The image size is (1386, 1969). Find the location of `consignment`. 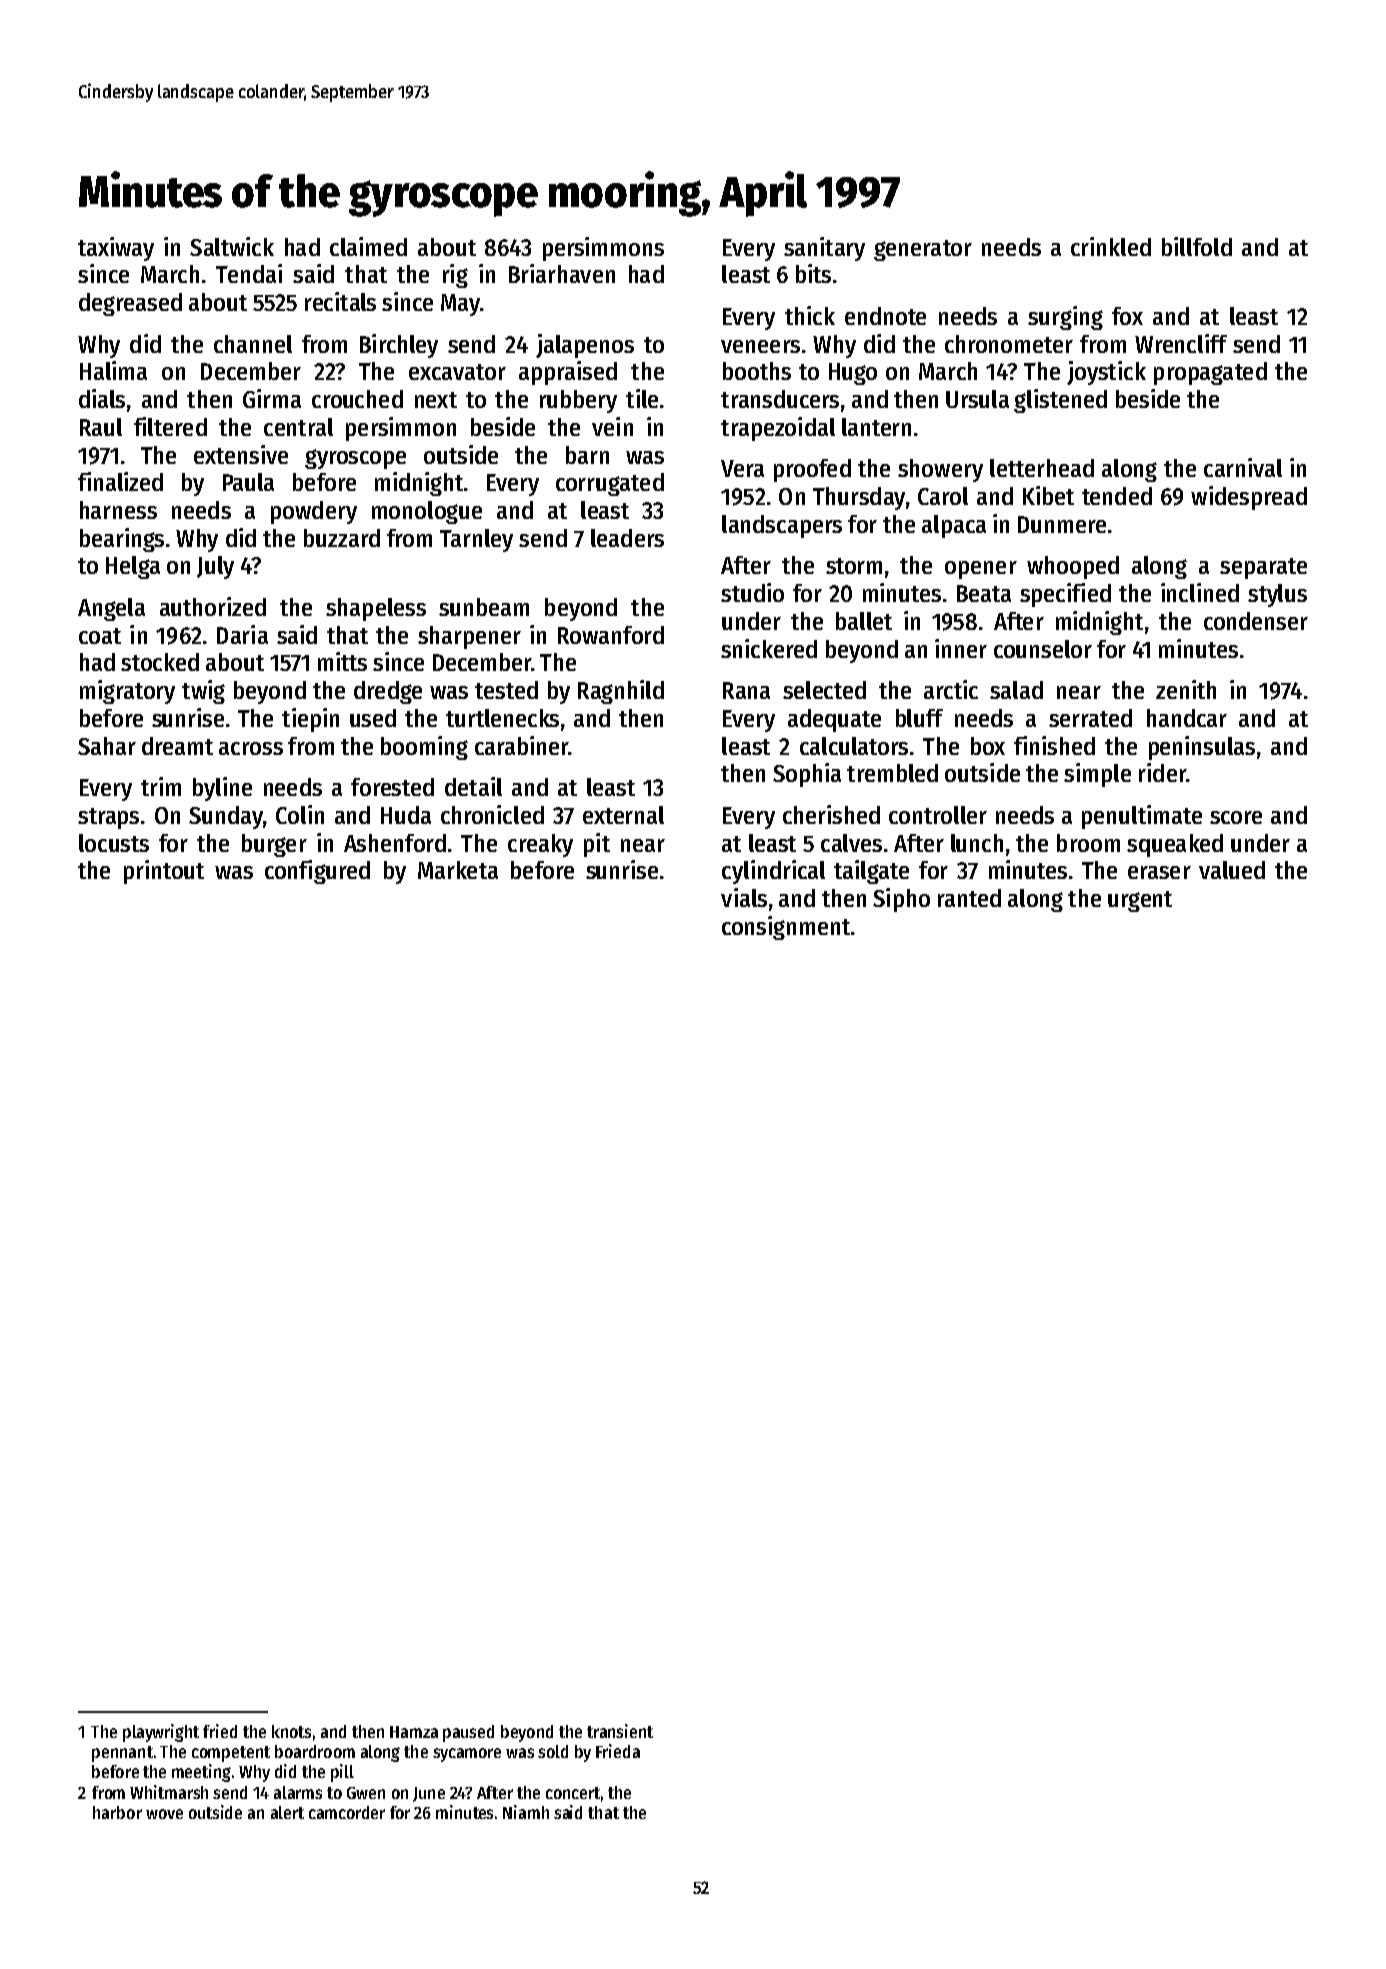

consignment is located at coordinates (786, 928).
